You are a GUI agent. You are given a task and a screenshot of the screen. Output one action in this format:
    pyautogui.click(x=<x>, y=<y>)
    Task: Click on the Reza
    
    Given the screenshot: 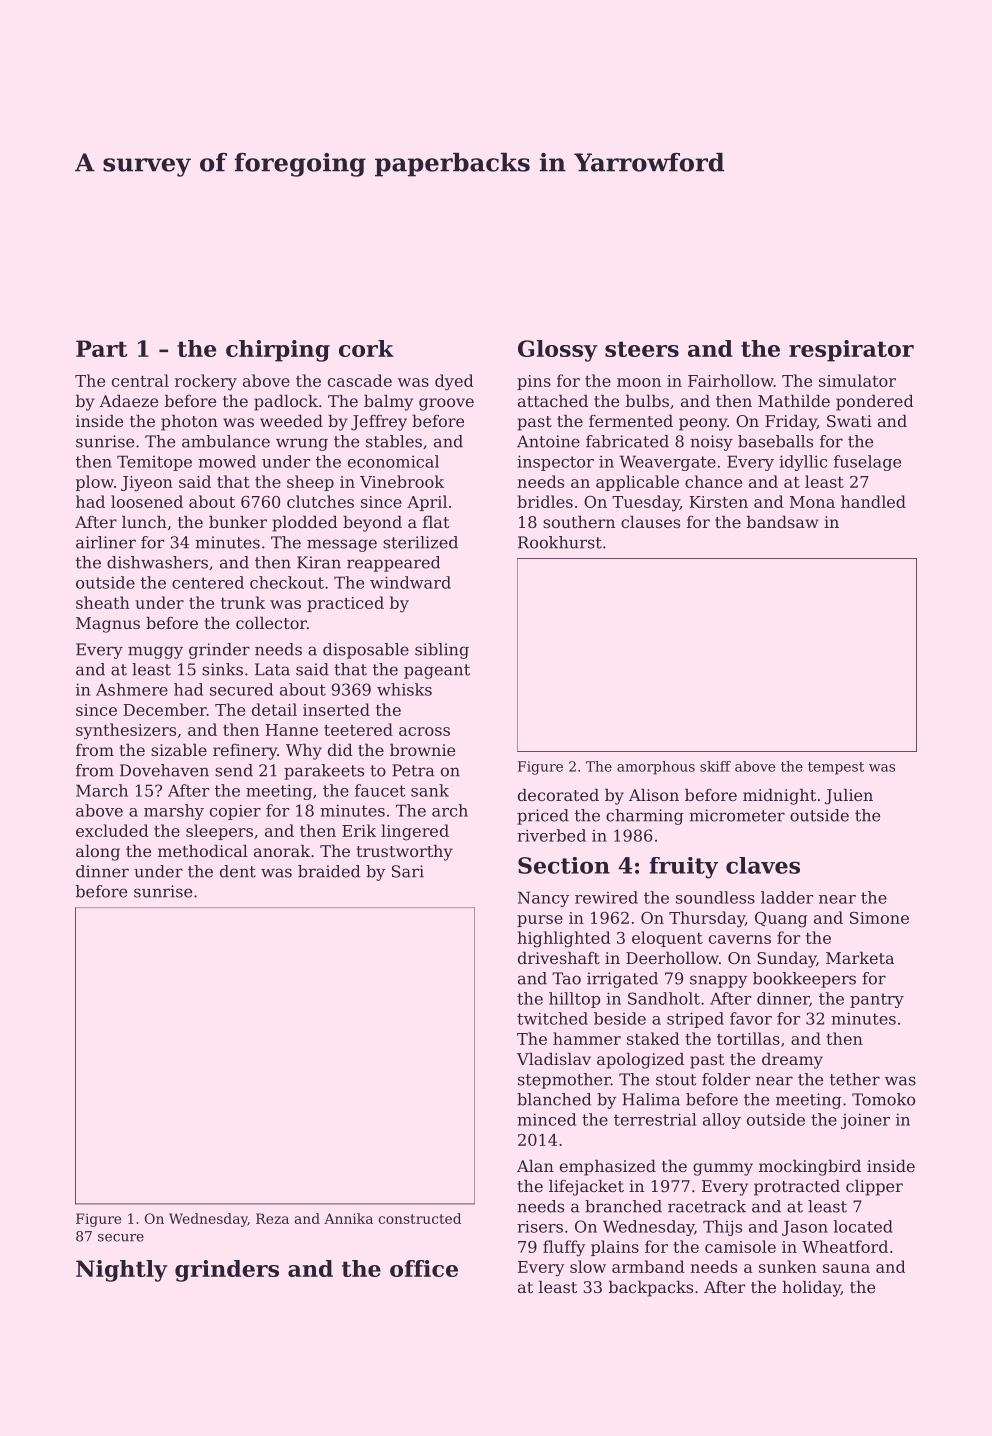 What is the action you would take?
    pyautogui.click(x=272, y=1218)
